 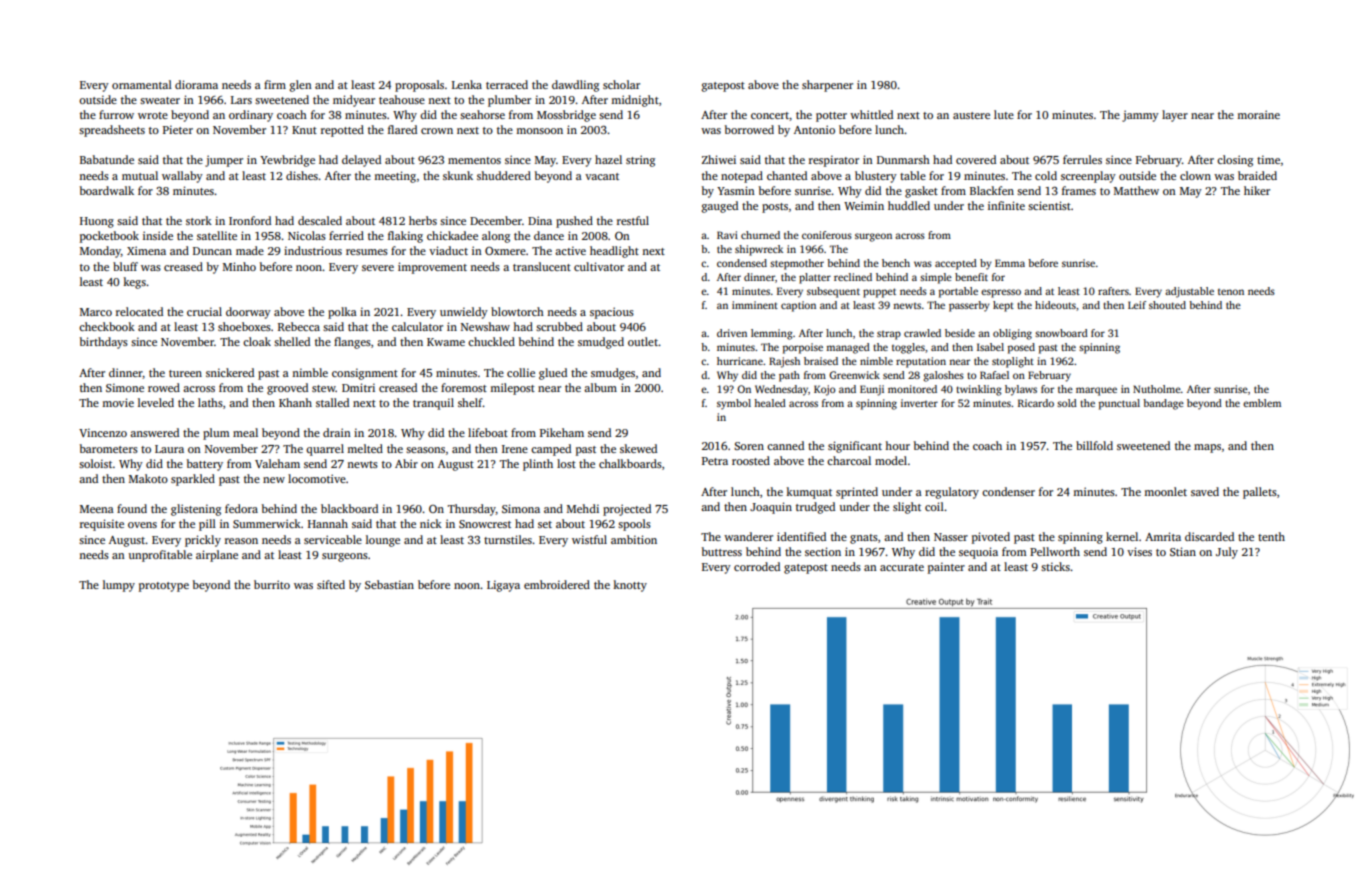 What do you see at coordinates (164, 587) in the screenshot?
I see `prototype` at bounding box center [164, 587].
